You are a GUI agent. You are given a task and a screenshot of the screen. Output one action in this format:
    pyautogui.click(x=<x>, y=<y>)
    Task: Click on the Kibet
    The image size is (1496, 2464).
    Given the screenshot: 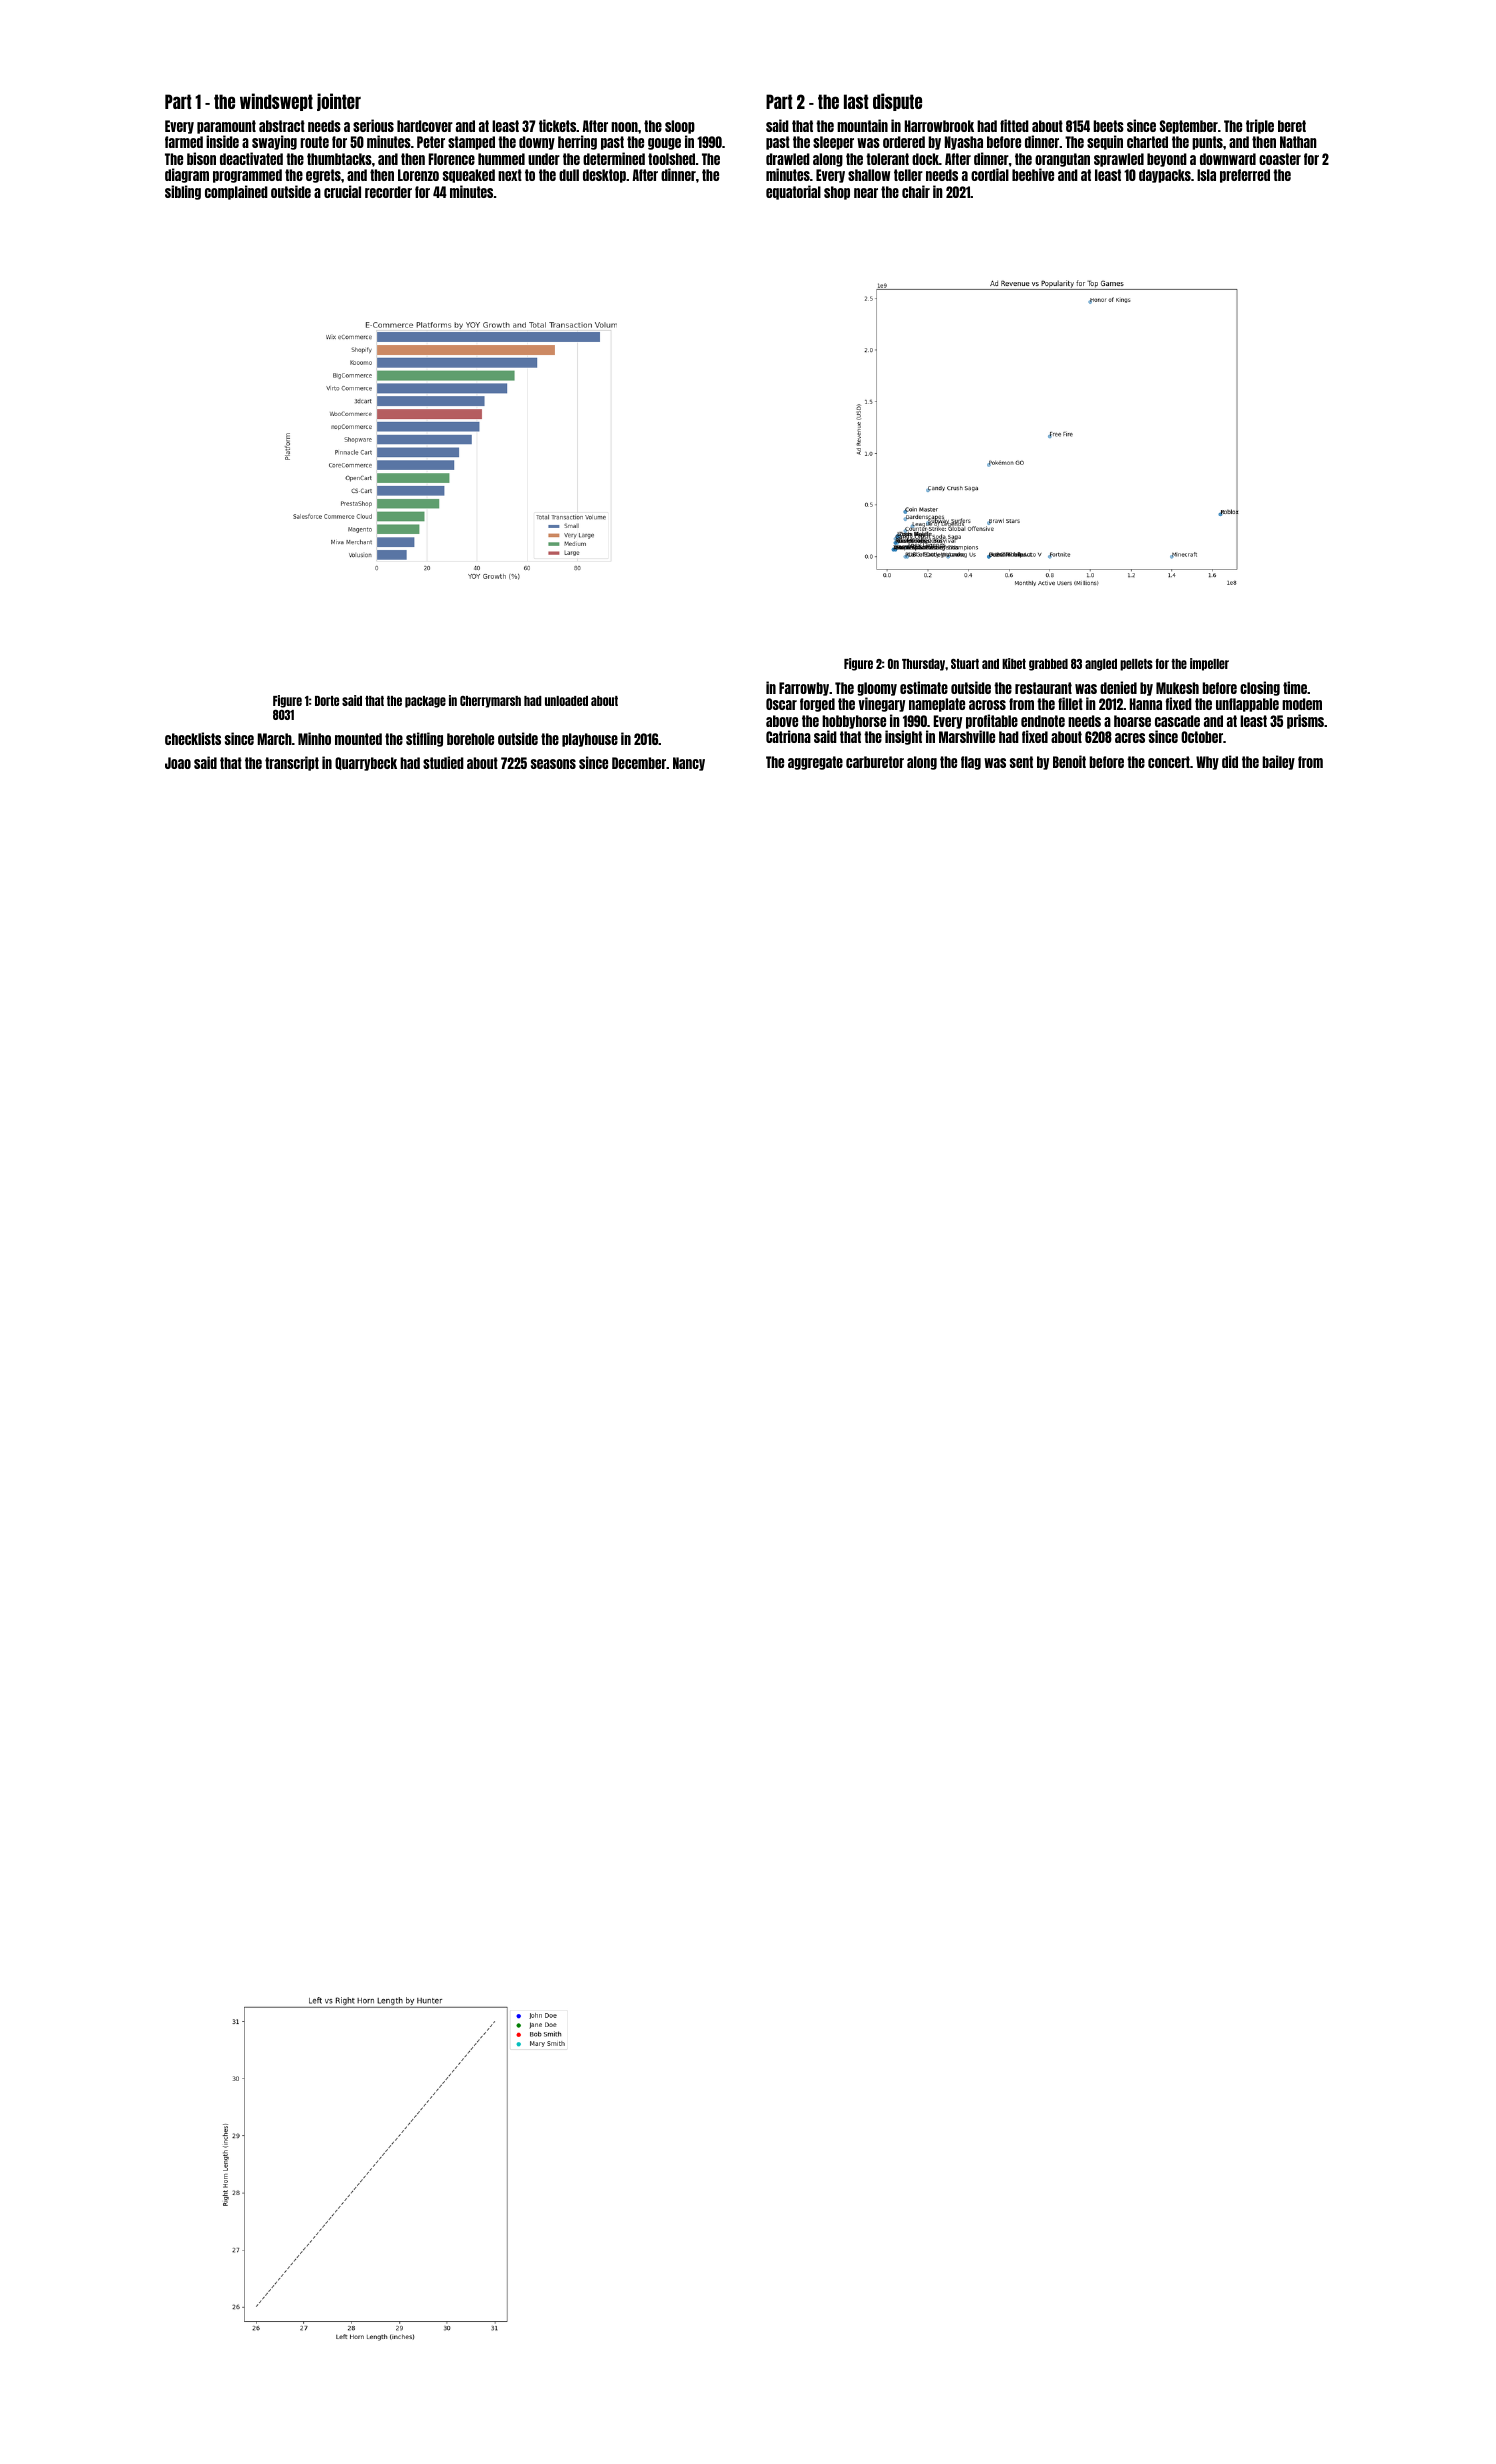 What is the action you would take?
    pyautogui.click(x=1014, y=663)
